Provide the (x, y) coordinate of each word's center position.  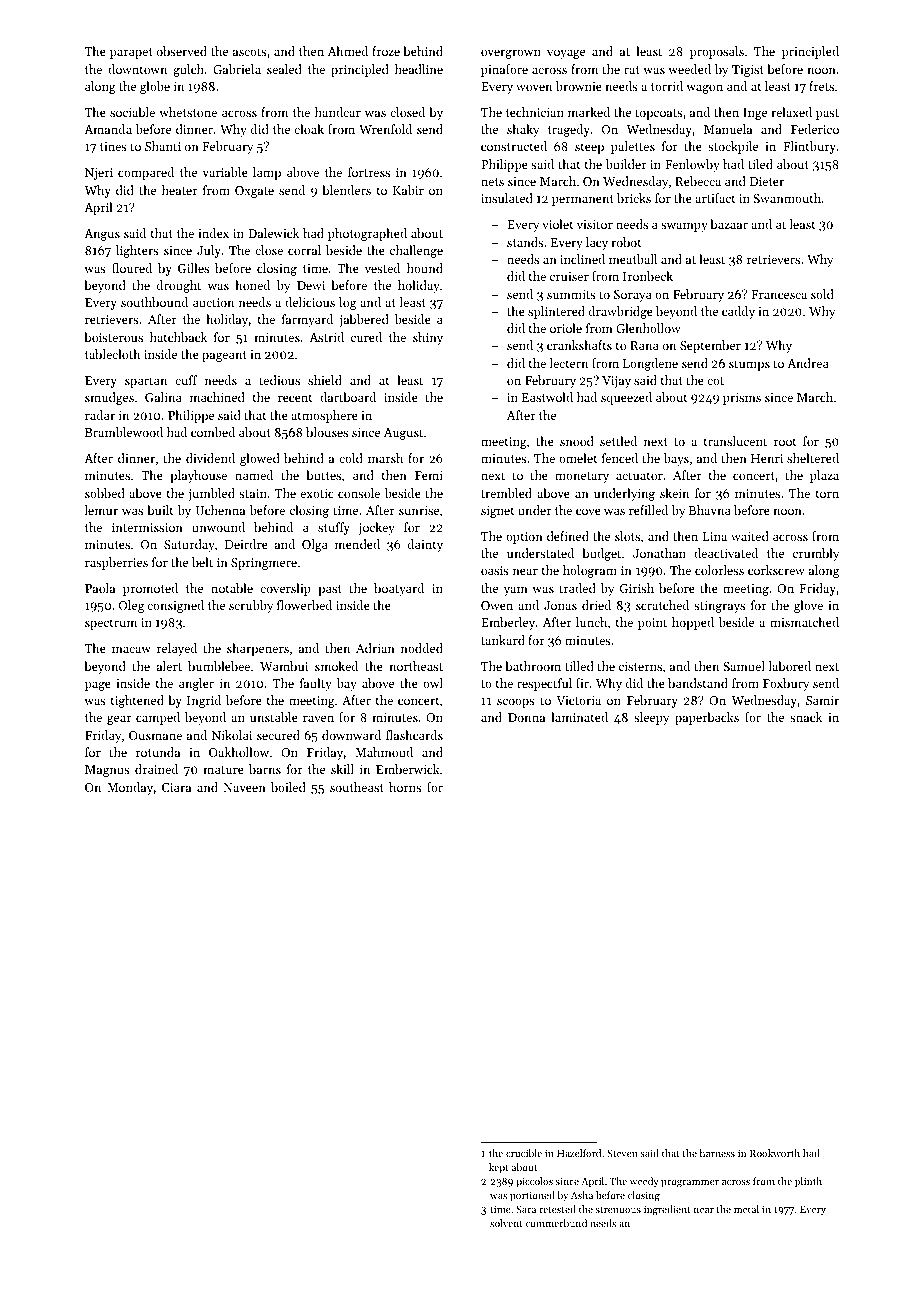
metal (746, 1209)
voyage (566, 54)
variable (225, 172)
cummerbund (556, 1223)
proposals (717, 52)
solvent (506, 1223)
